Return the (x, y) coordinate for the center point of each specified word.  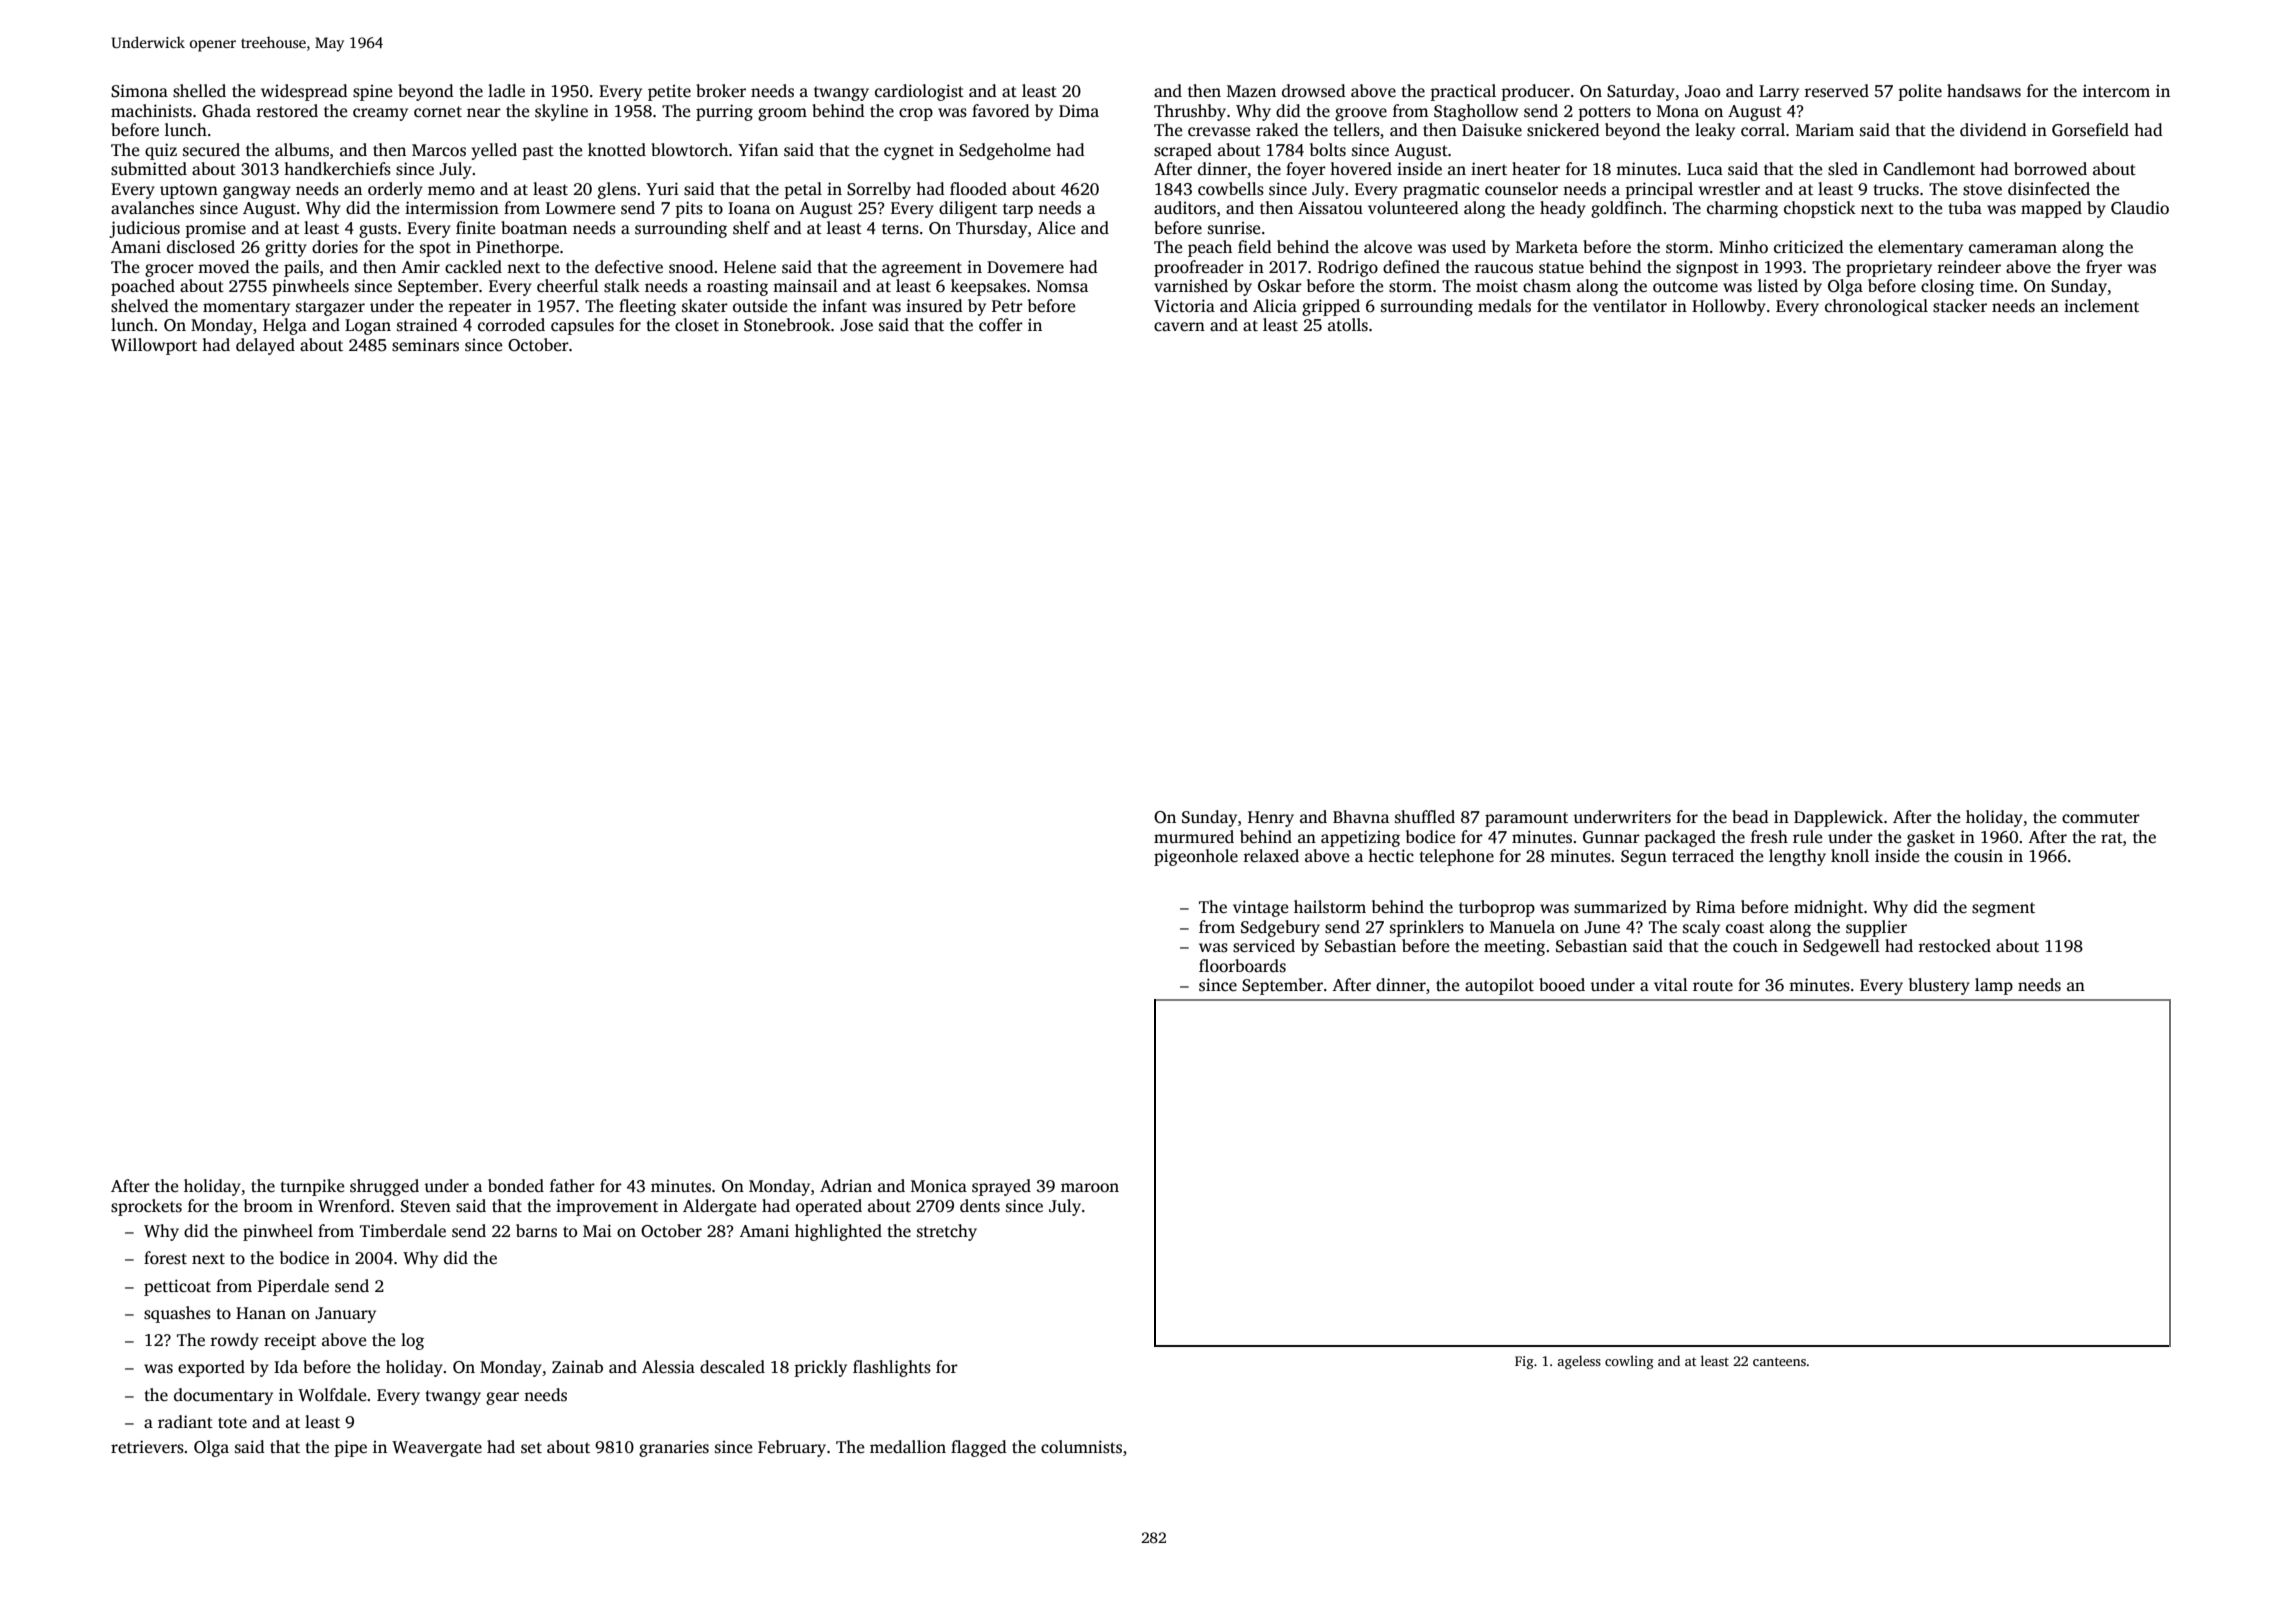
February (792, 1448)
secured (211, 150)
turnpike (312, 1187)
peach (1210, 248)
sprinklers (1427, 928)
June (1602, 927)
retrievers (147, 1447)
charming (1742, 209)
